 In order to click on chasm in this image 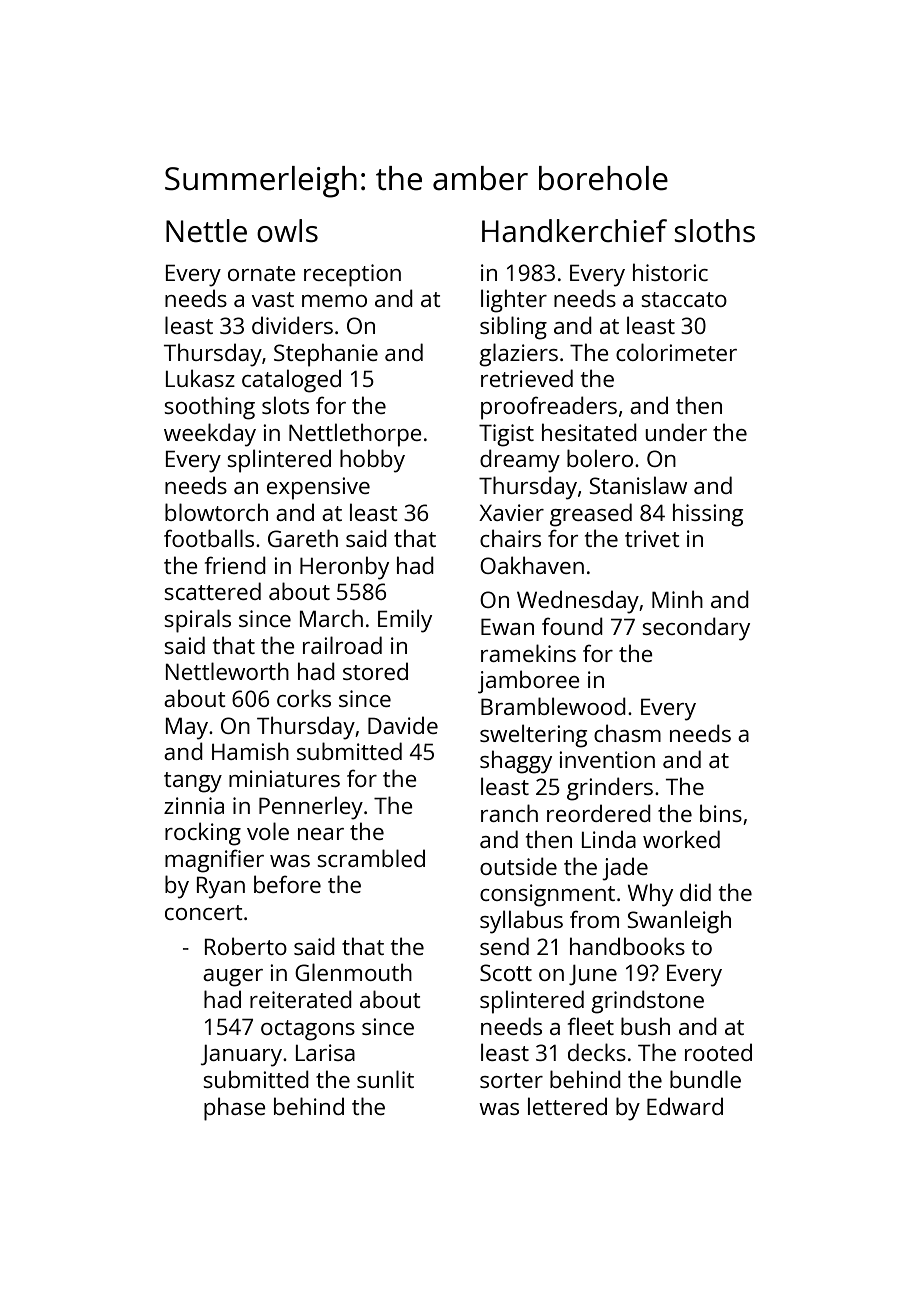, I will do `click(627, 733)`.
